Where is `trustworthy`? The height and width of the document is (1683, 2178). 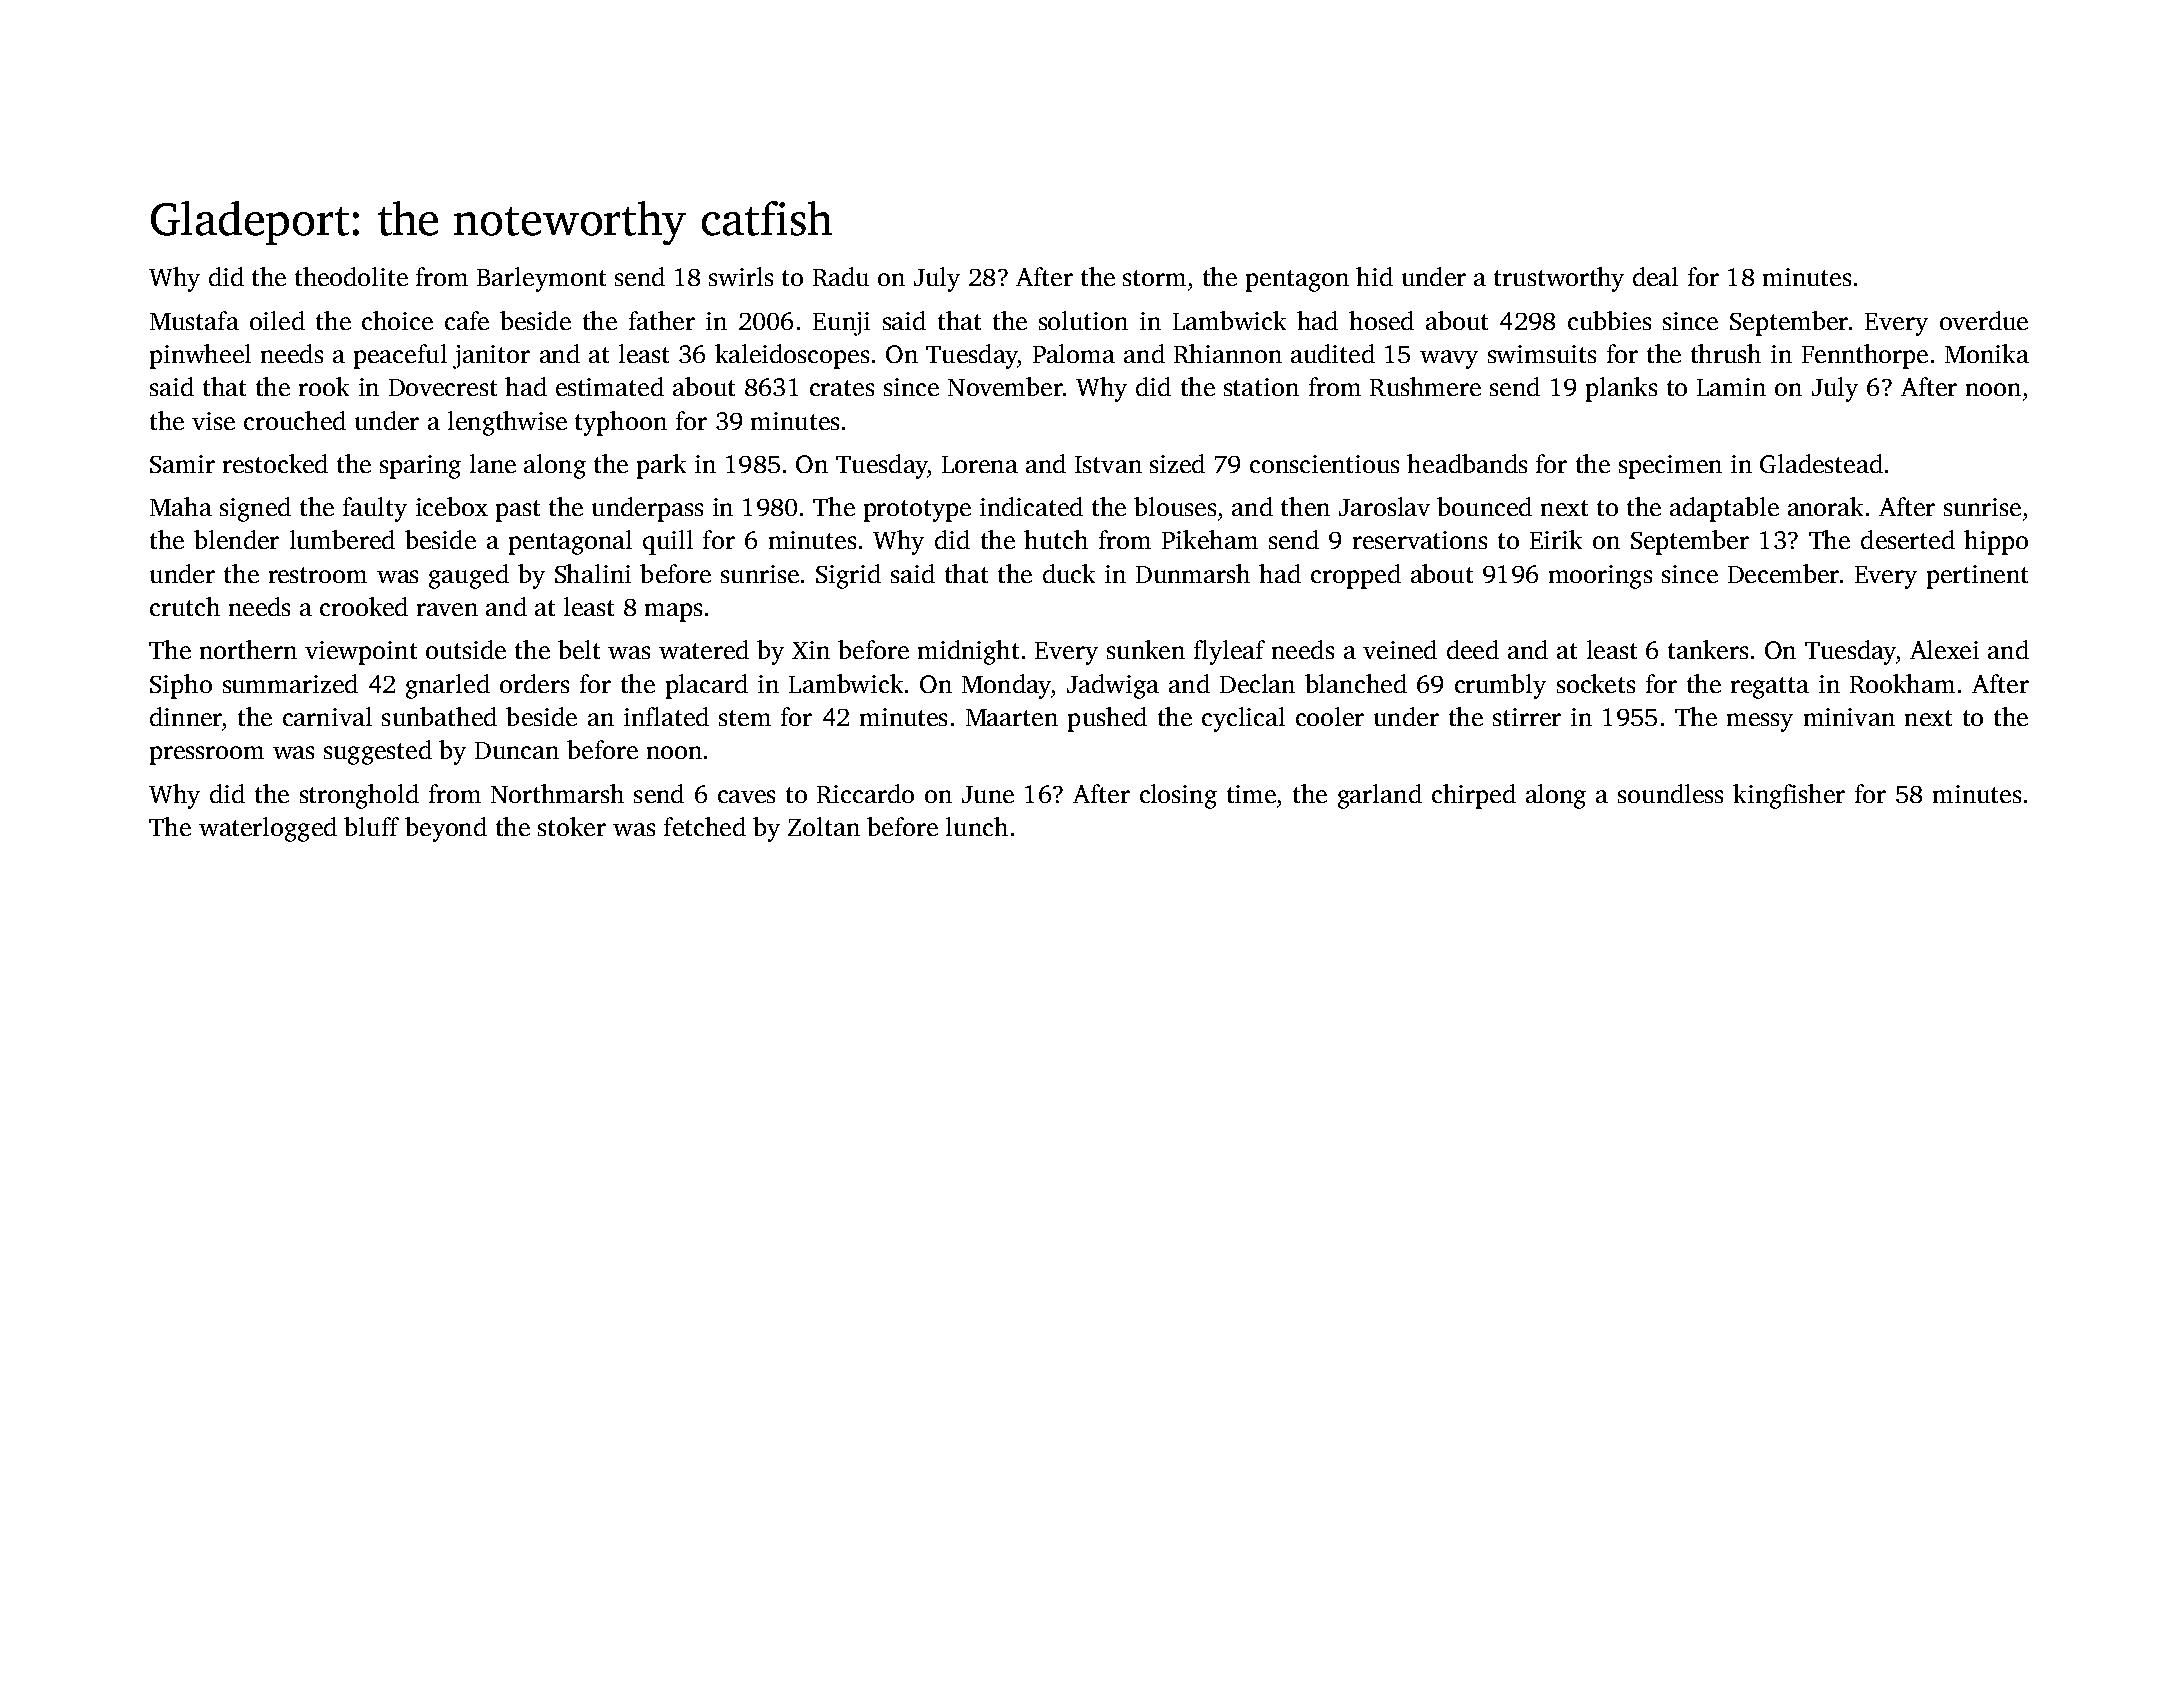
trustworthy is located at coordinates (1559, 279).
